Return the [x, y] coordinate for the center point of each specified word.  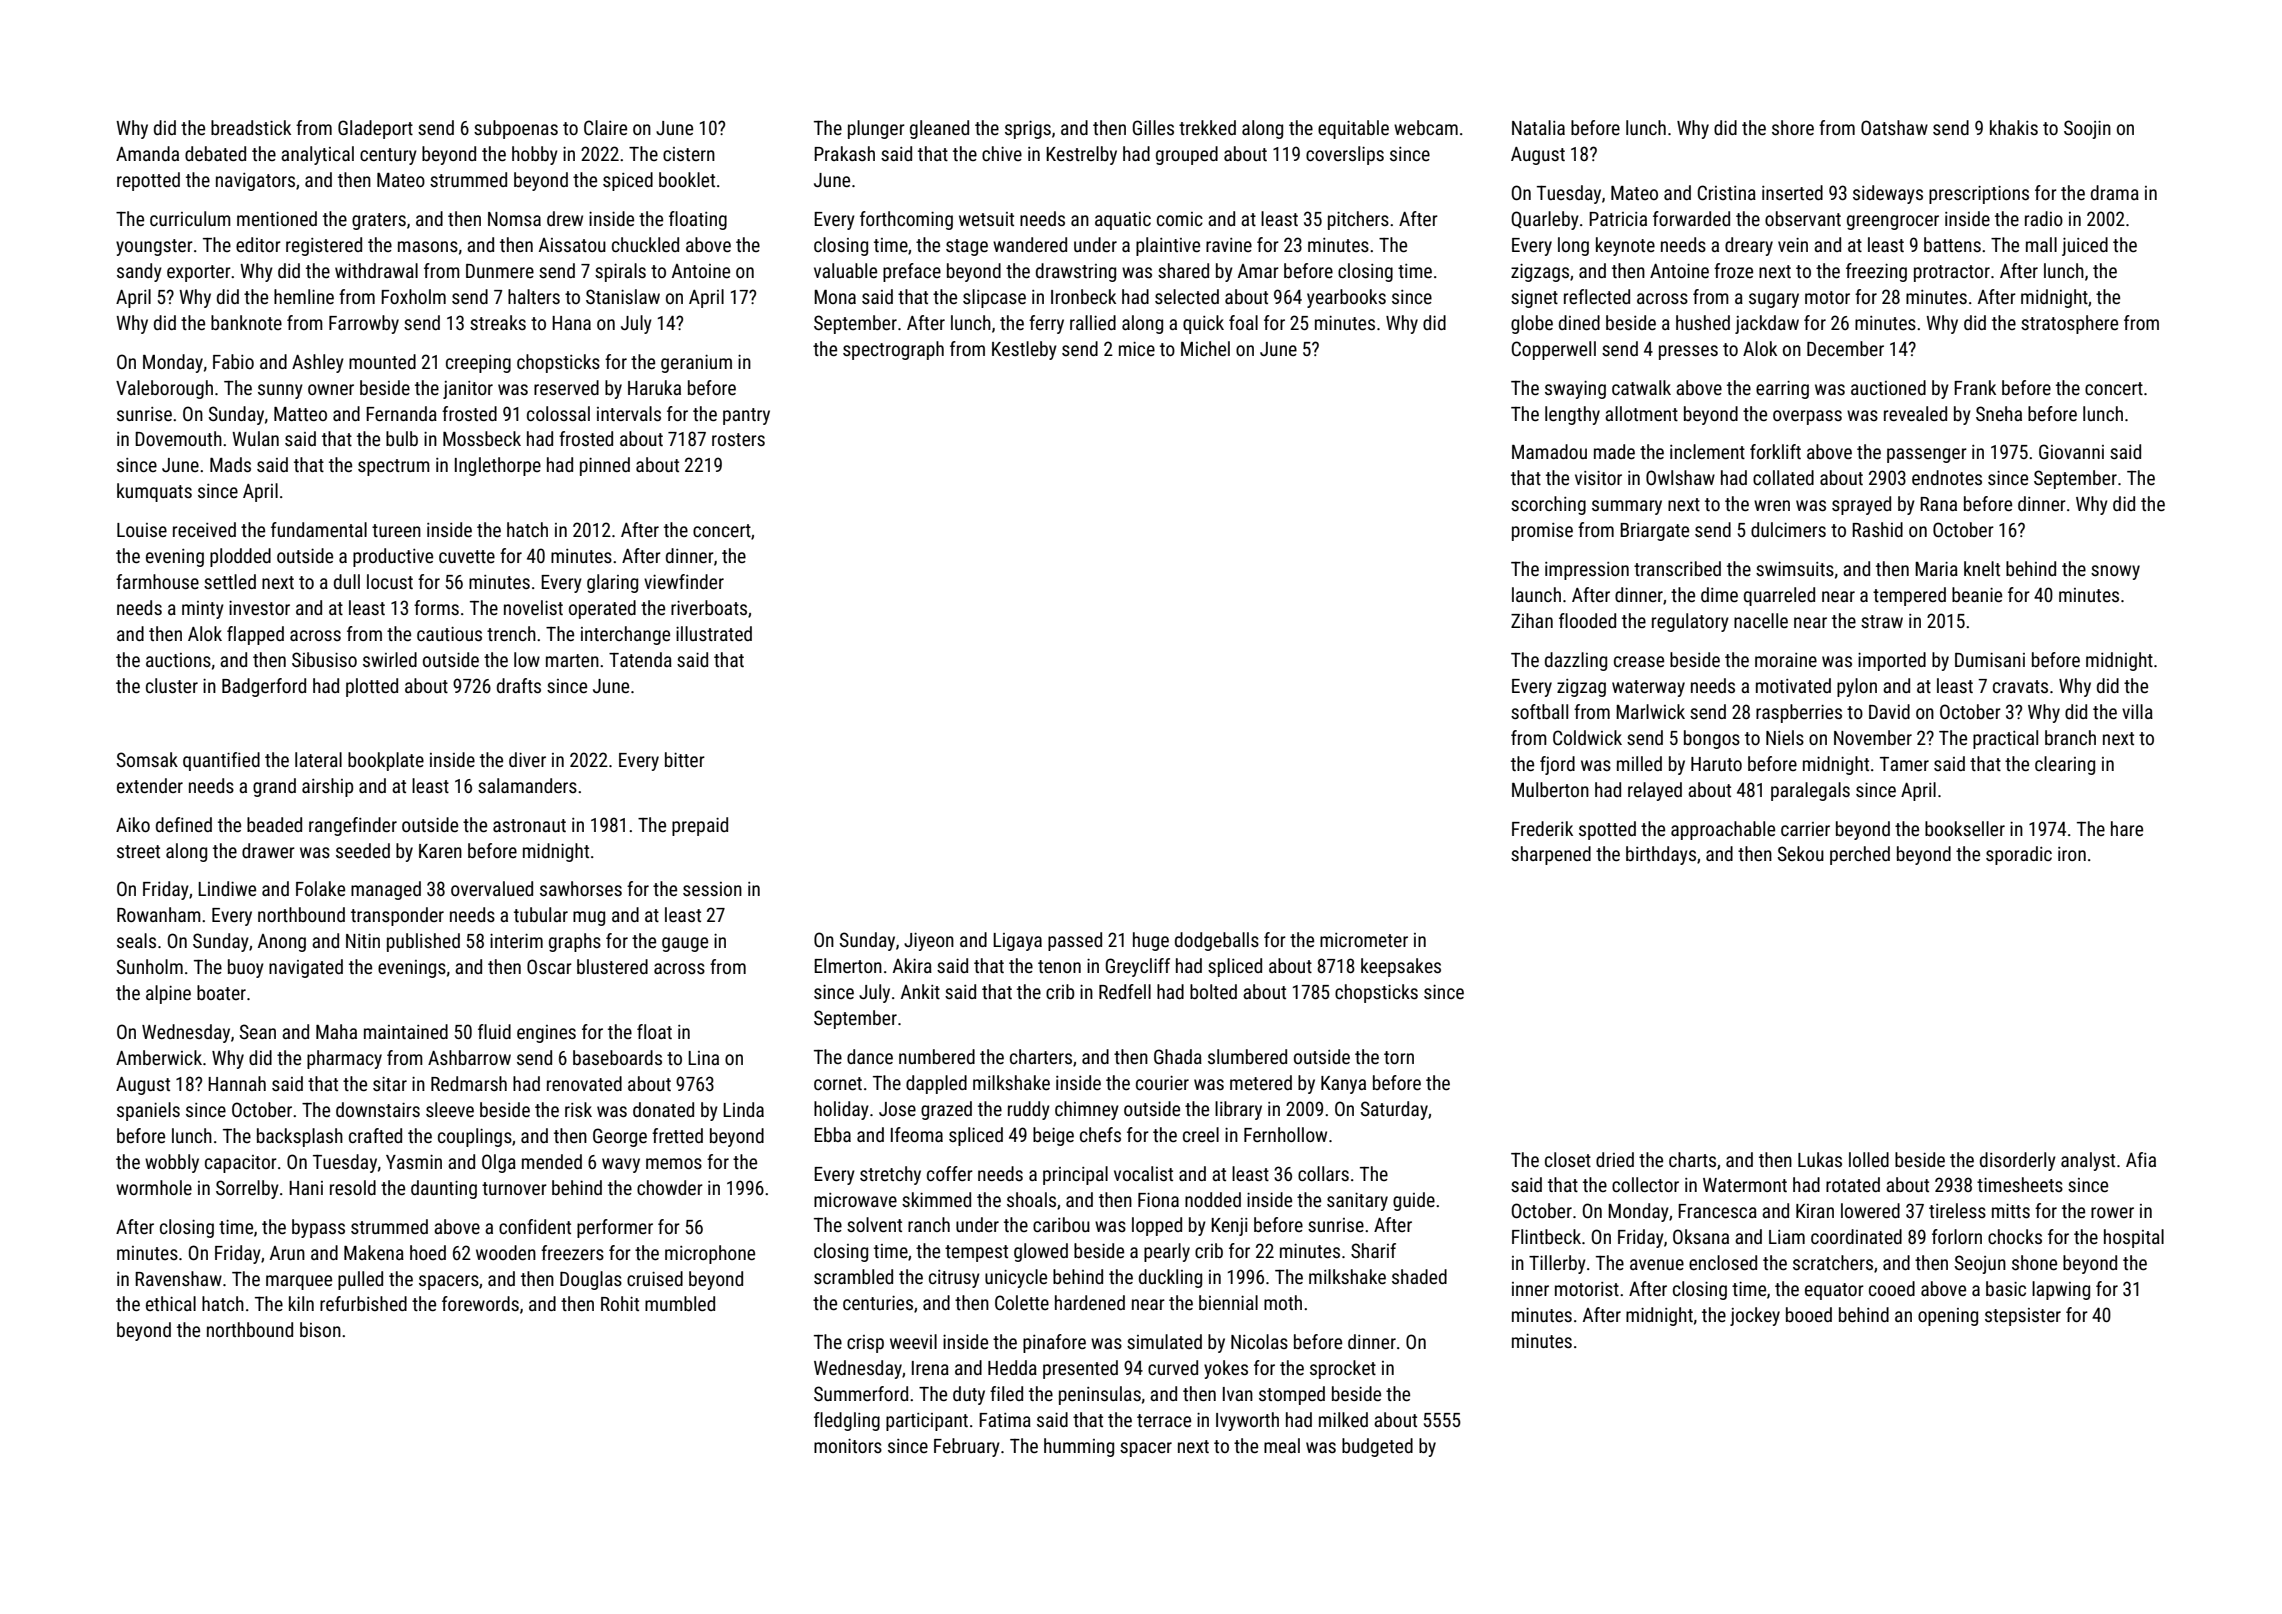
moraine [1786, 660]
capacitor [241, 1164]
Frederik [1542, 828]
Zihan [1532, 620]
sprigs [1028, 130]
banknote [246, 322]
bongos [1712, 739]
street [138, 851]
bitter [685, 759]
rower [2112, 1212]
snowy [2115, 572]
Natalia [1538, 127]
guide [1414, 1201]
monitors [848, 1446]
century [388, 156]
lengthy [1572, 415]
